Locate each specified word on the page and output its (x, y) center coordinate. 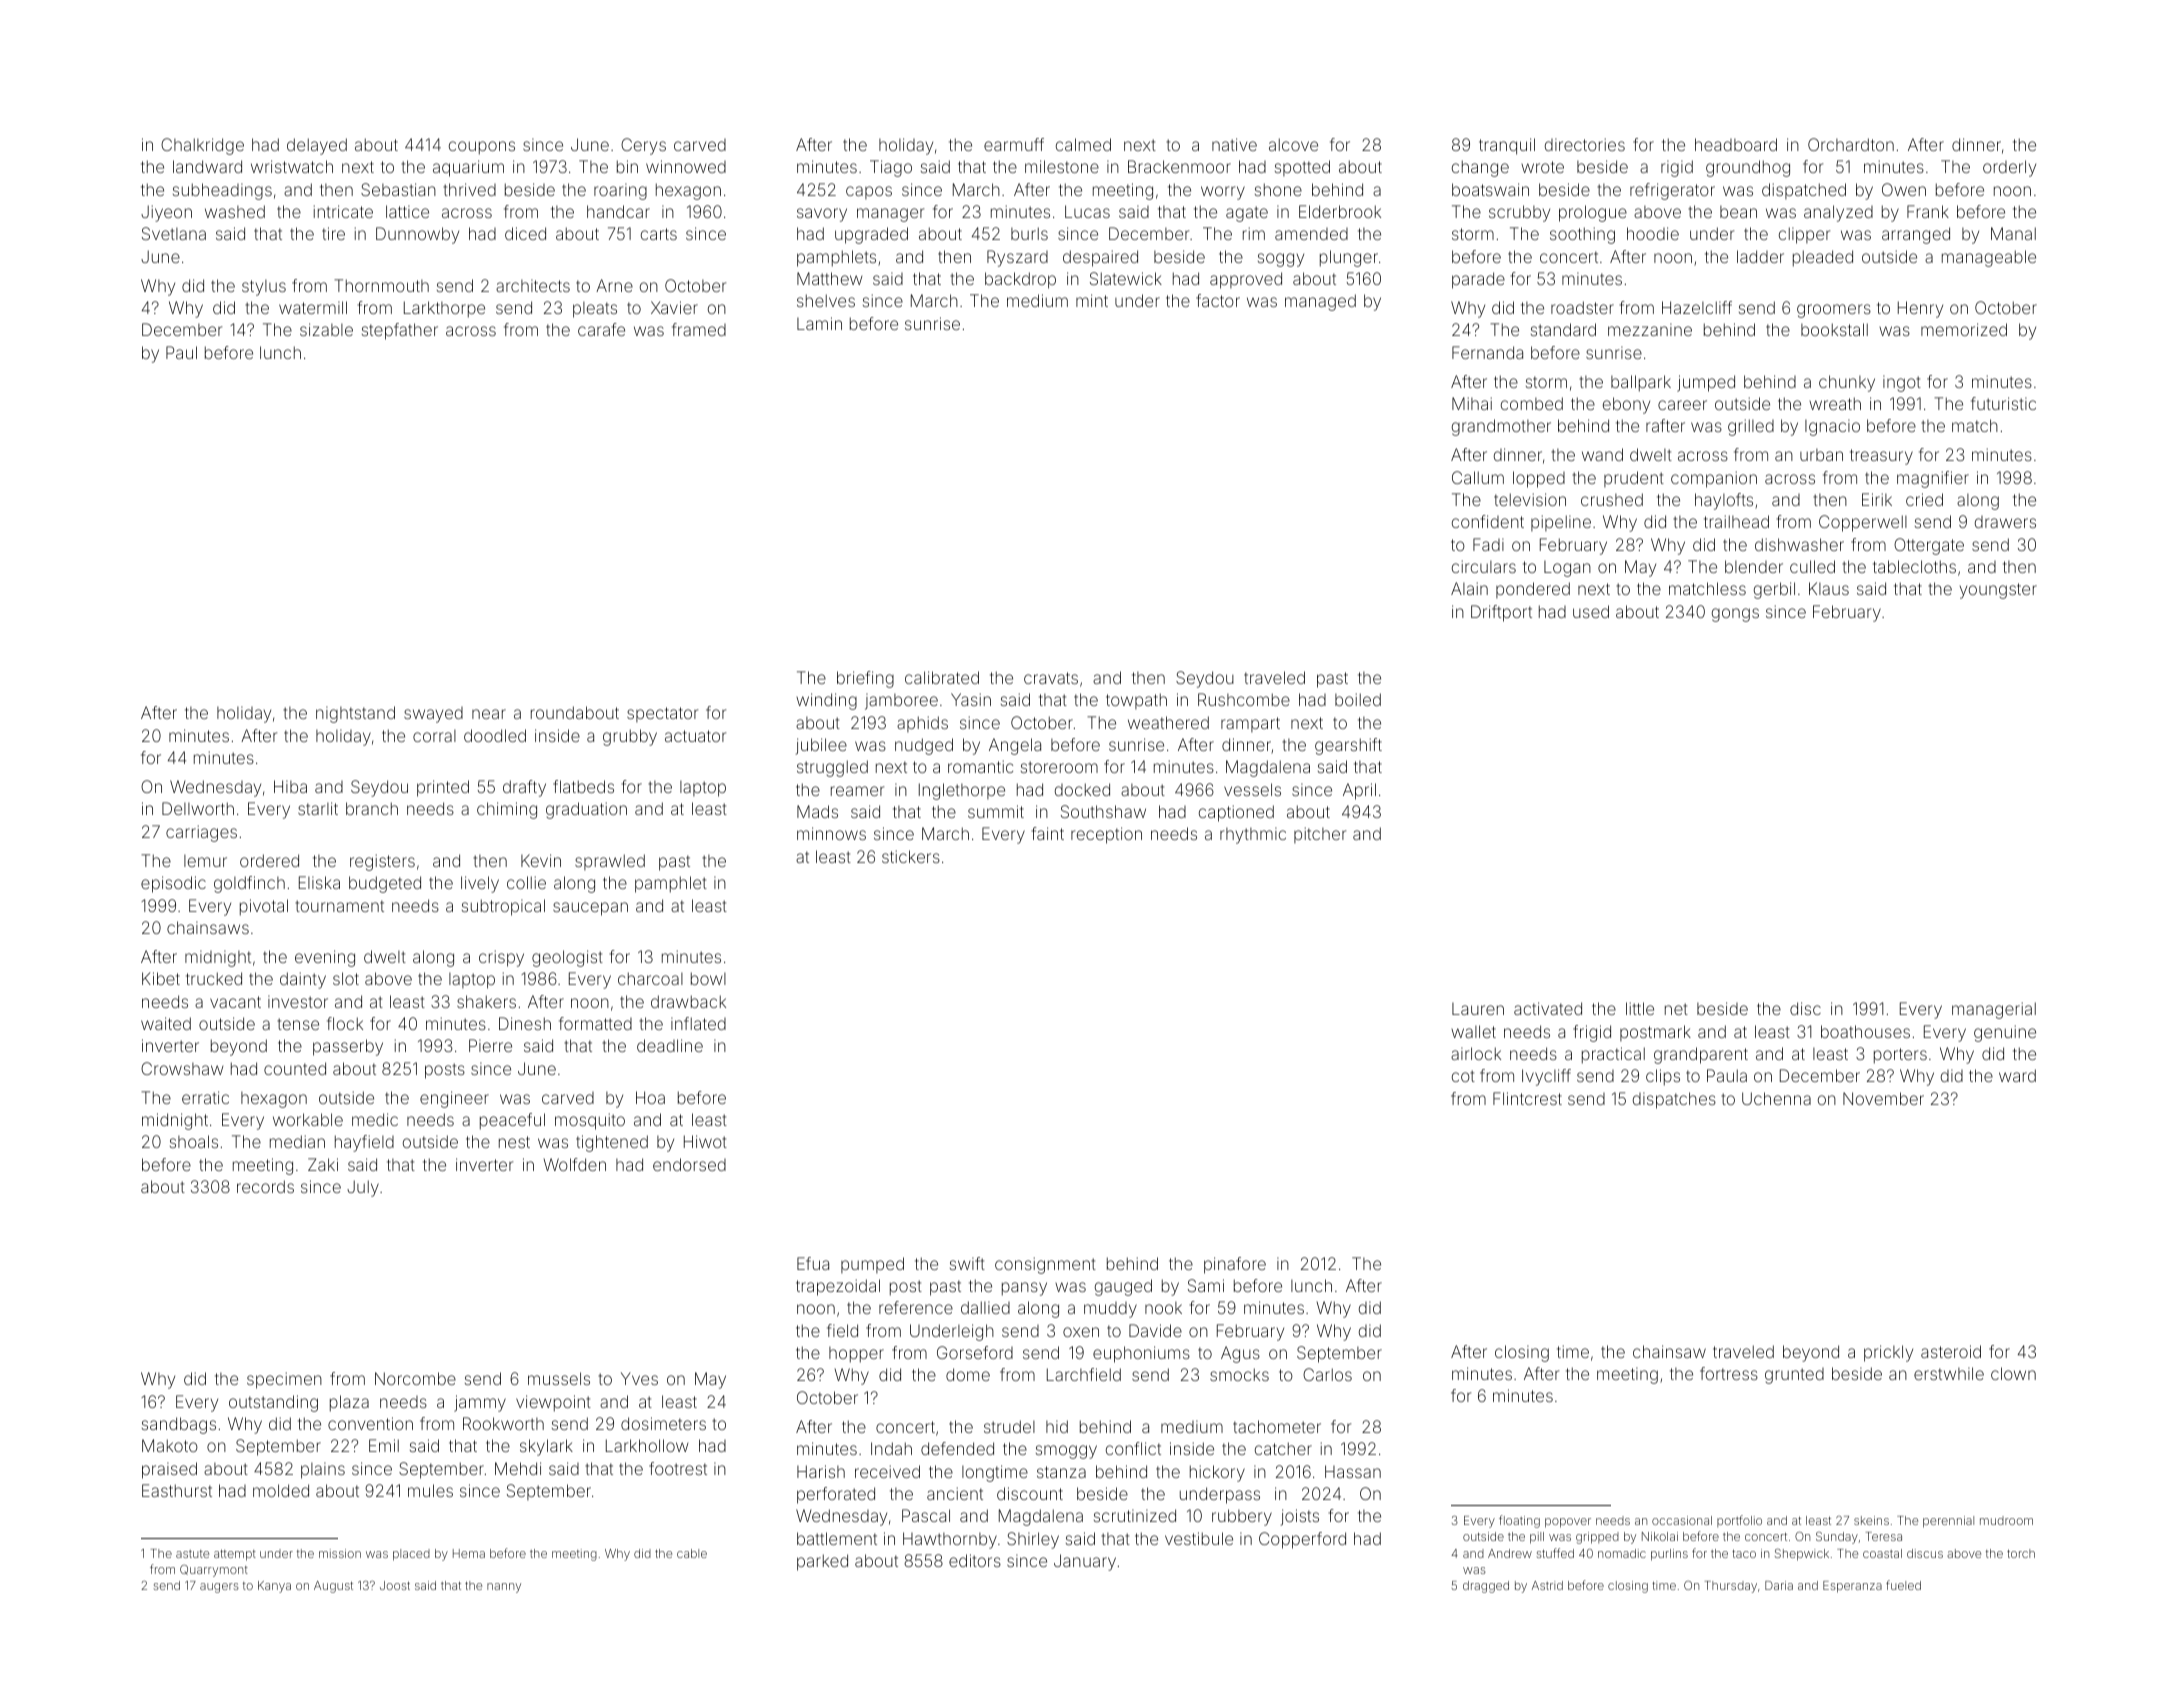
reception (1106, 835)
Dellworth (198, 808)
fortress (1729, 1373)
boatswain (1490, 189)
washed (235, 211)
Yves (639, 1378)
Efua (813, 1263)
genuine (2005, 1033)
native (1234, 144)
